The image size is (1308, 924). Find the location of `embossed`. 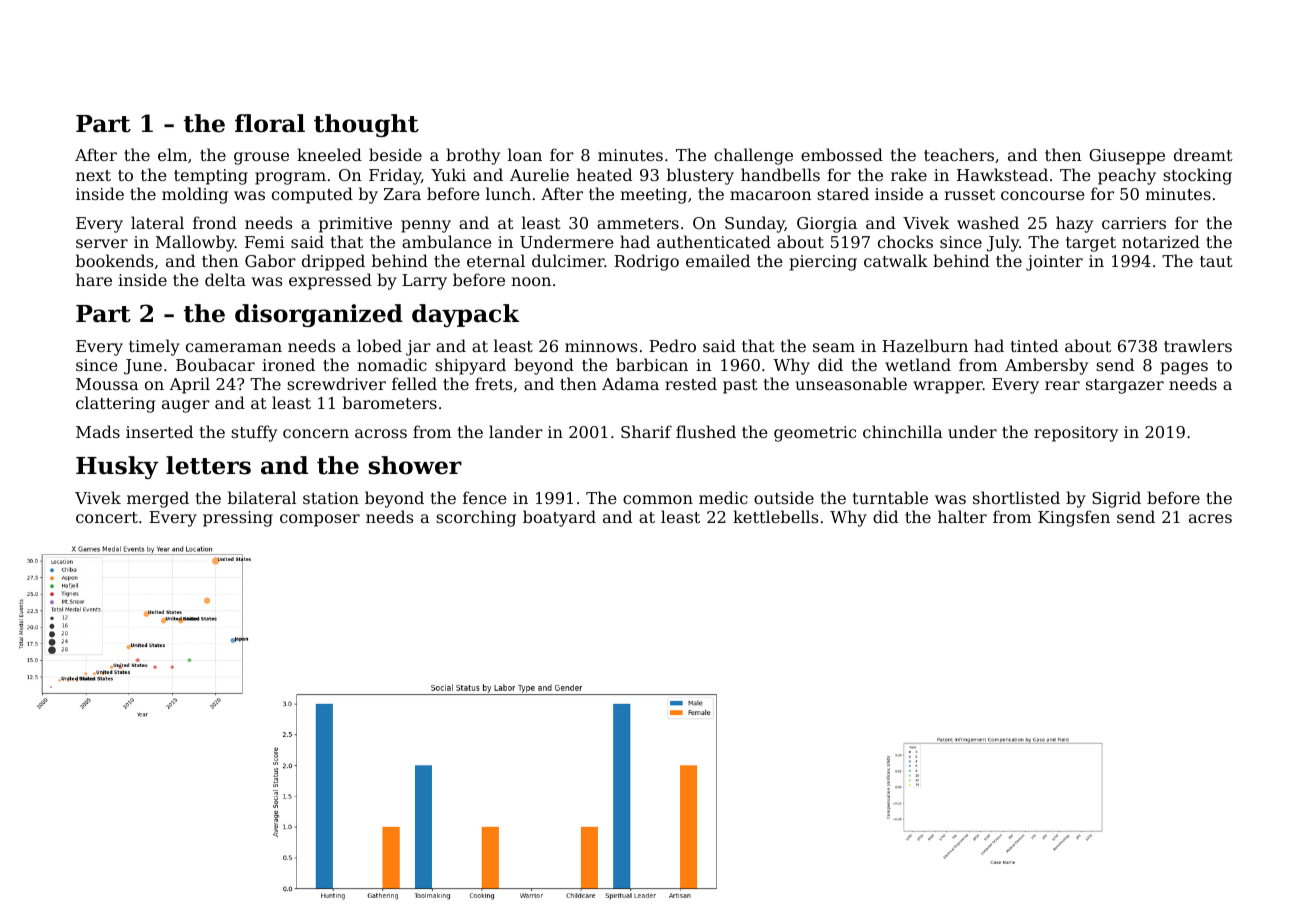

embossed is located at coordinates (842, 154).
